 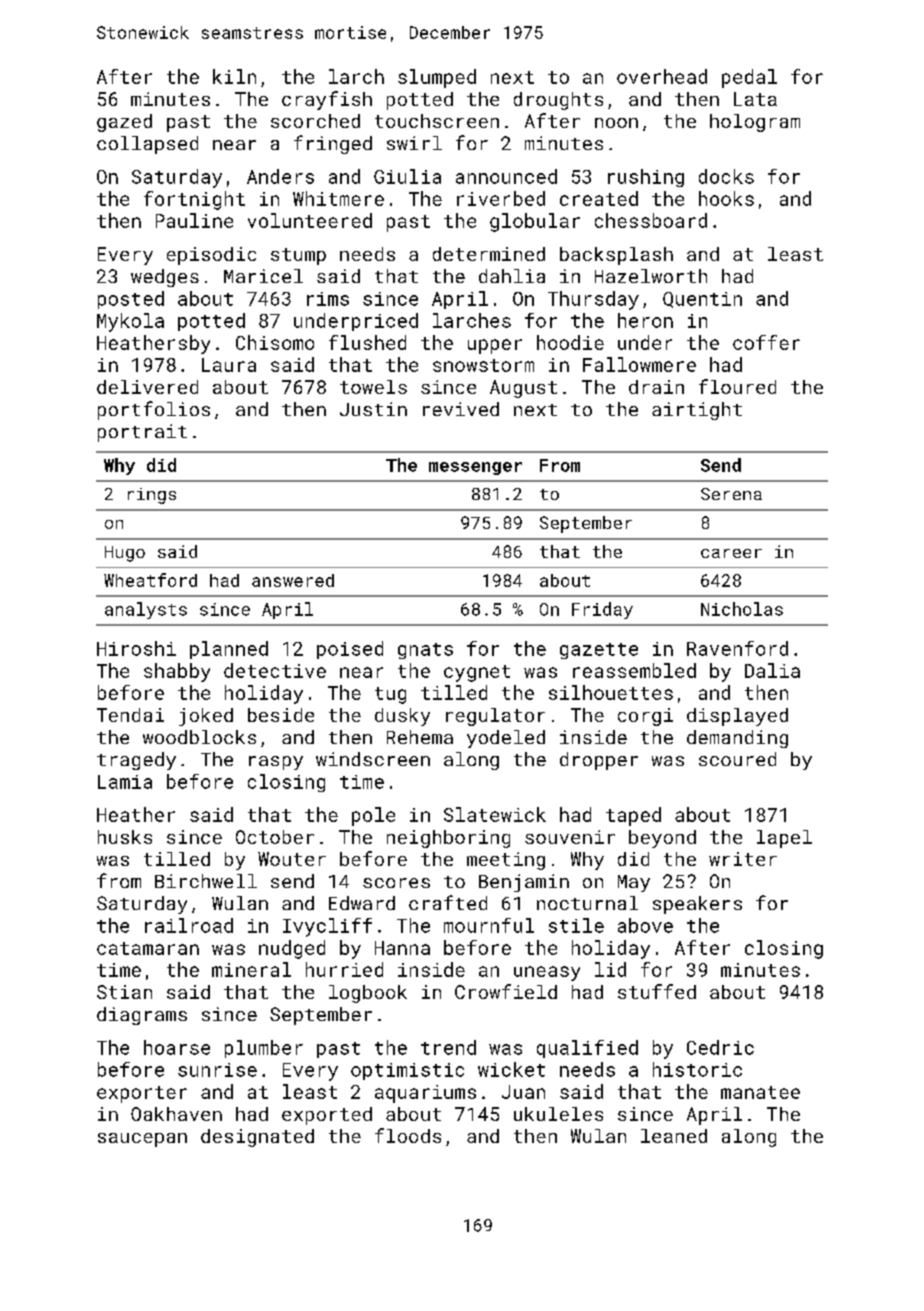 I want to click on rings, so click(x=152, y=496).
